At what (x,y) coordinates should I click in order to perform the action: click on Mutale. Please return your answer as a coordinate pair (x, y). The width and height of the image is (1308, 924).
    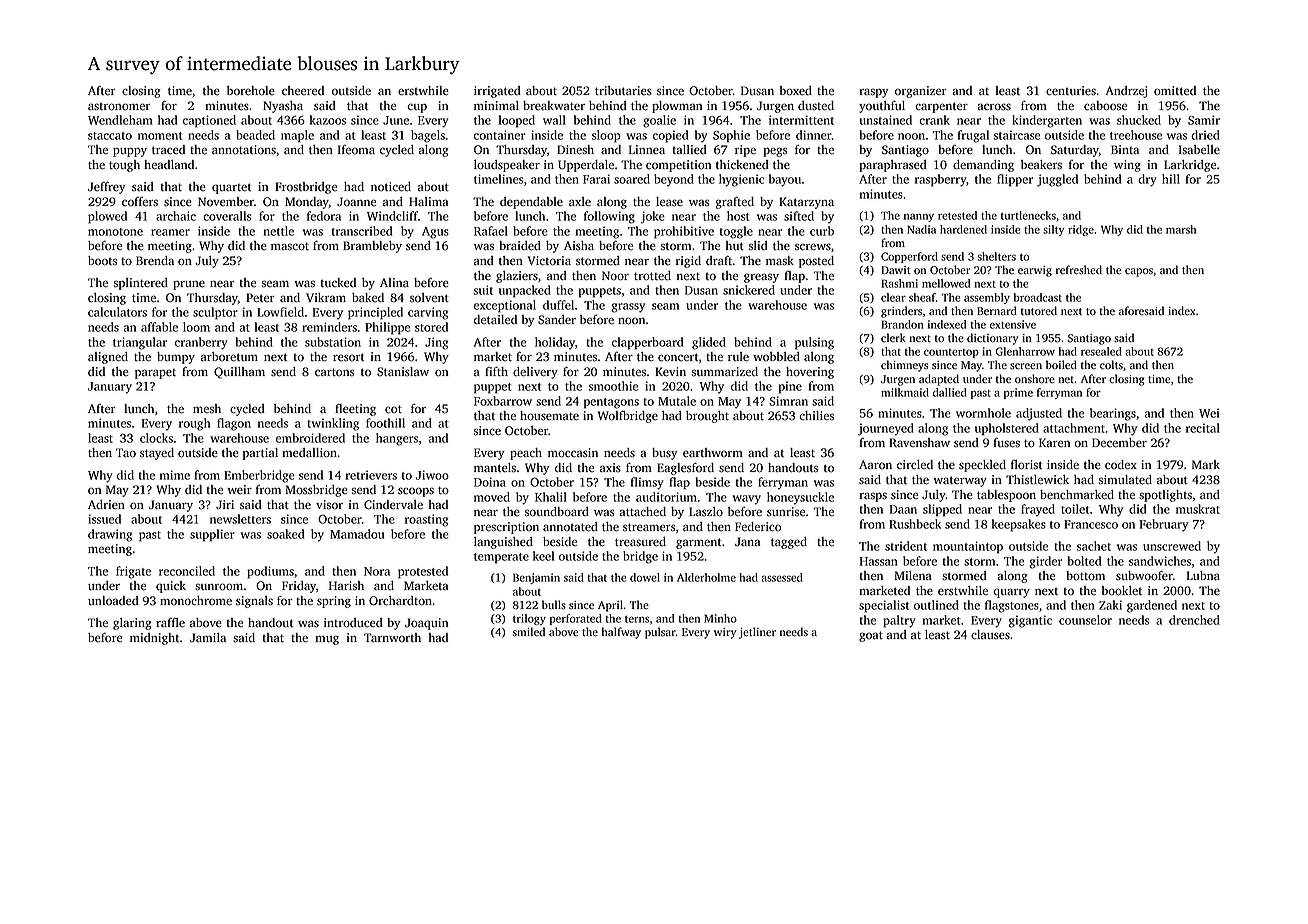
    Looking at the image, I should click on (677, 401).
